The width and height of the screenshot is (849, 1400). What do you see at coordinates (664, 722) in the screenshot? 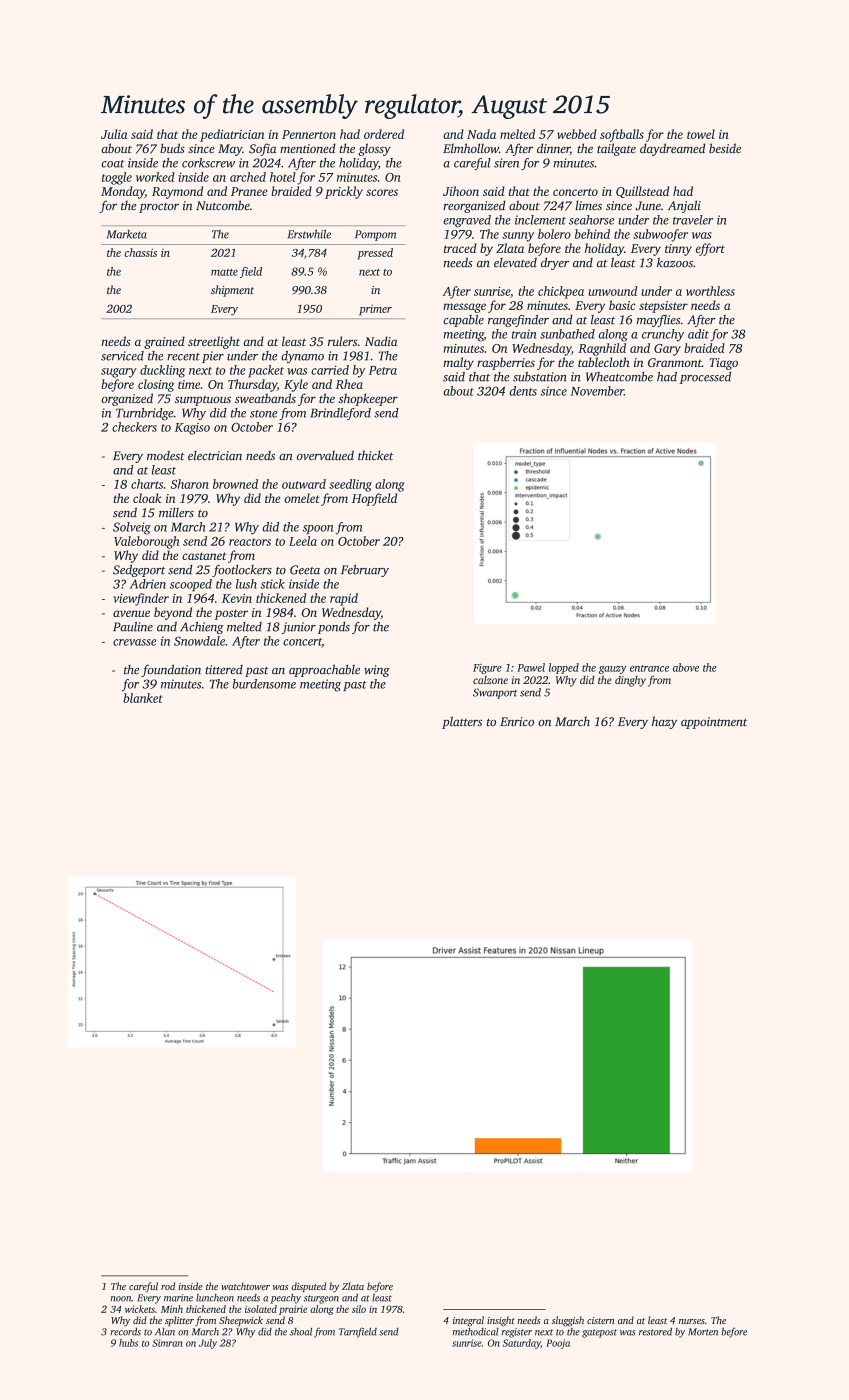
I see `hazy` at bounding box center [664, 722].
